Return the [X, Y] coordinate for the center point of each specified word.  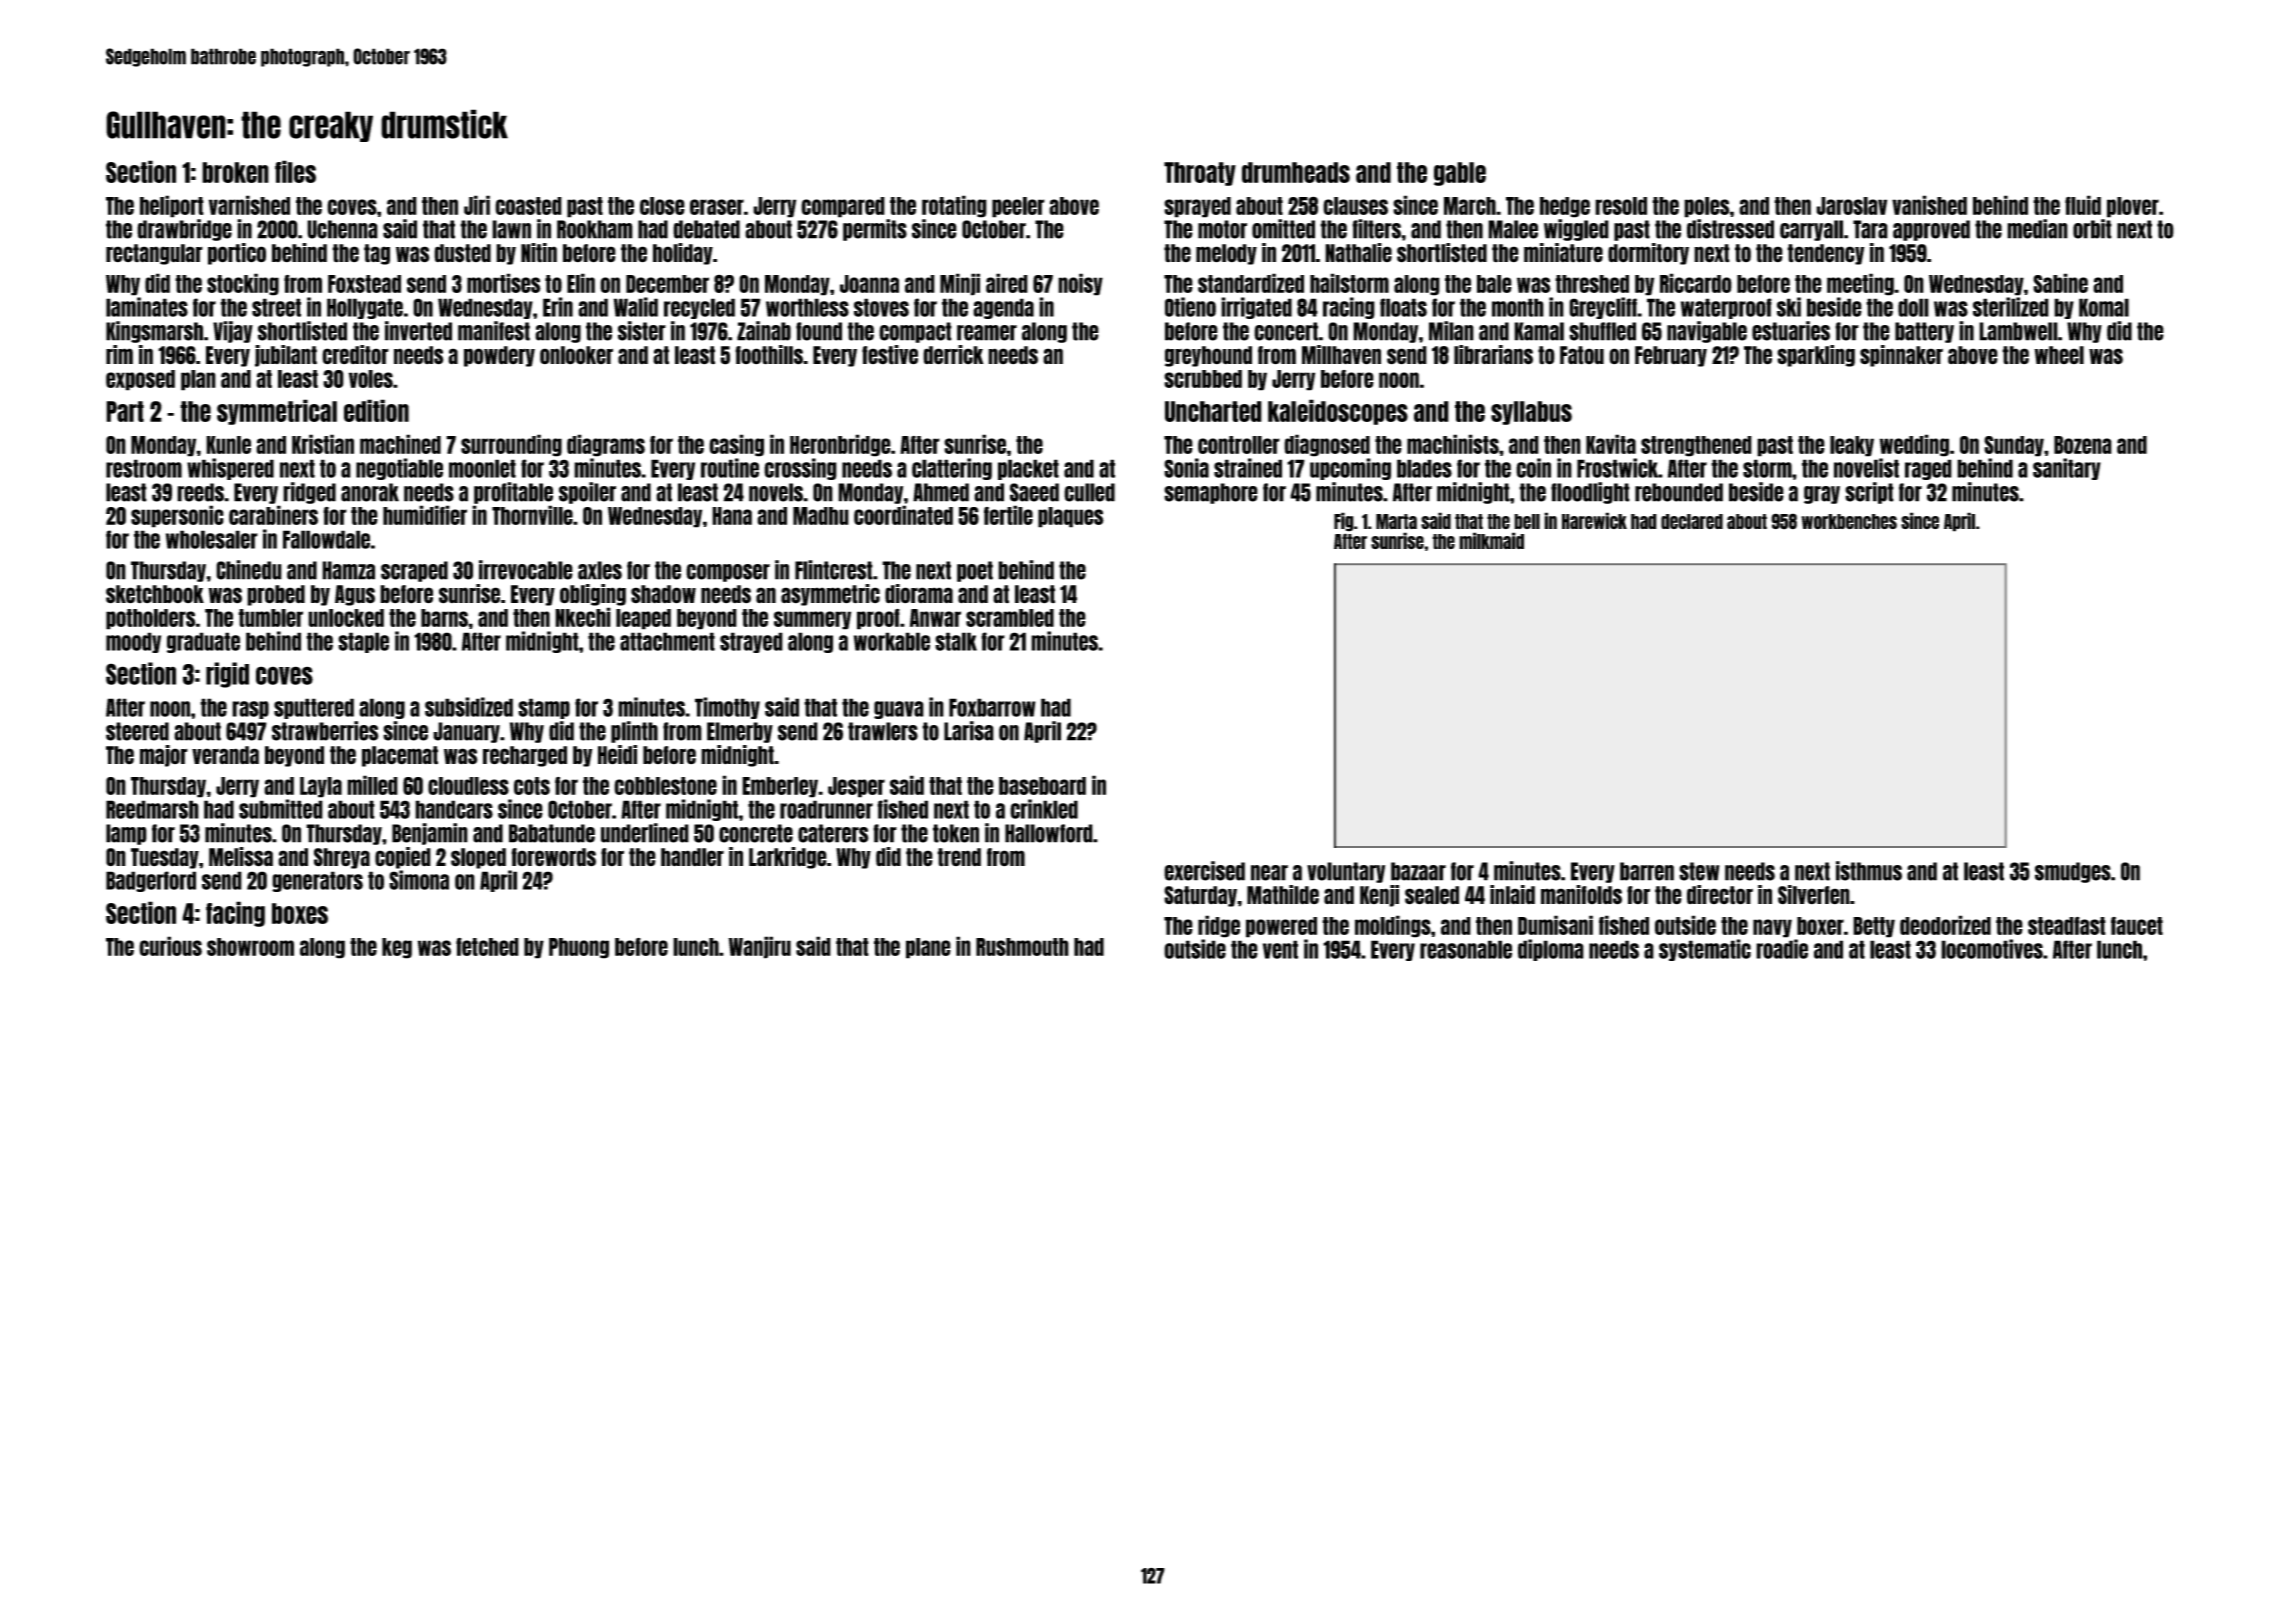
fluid [2083, 205]
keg [397, 948]
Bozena [2083, 445]
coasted [528, 206]
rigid [227, 675]
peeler [1018, 207]
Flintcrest [834, 570]
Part [125, 411]
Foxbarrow [992, 707]
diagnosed [1327, 445]
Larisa [969, 731]
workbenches [1849, 521]
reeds [200, 492]
